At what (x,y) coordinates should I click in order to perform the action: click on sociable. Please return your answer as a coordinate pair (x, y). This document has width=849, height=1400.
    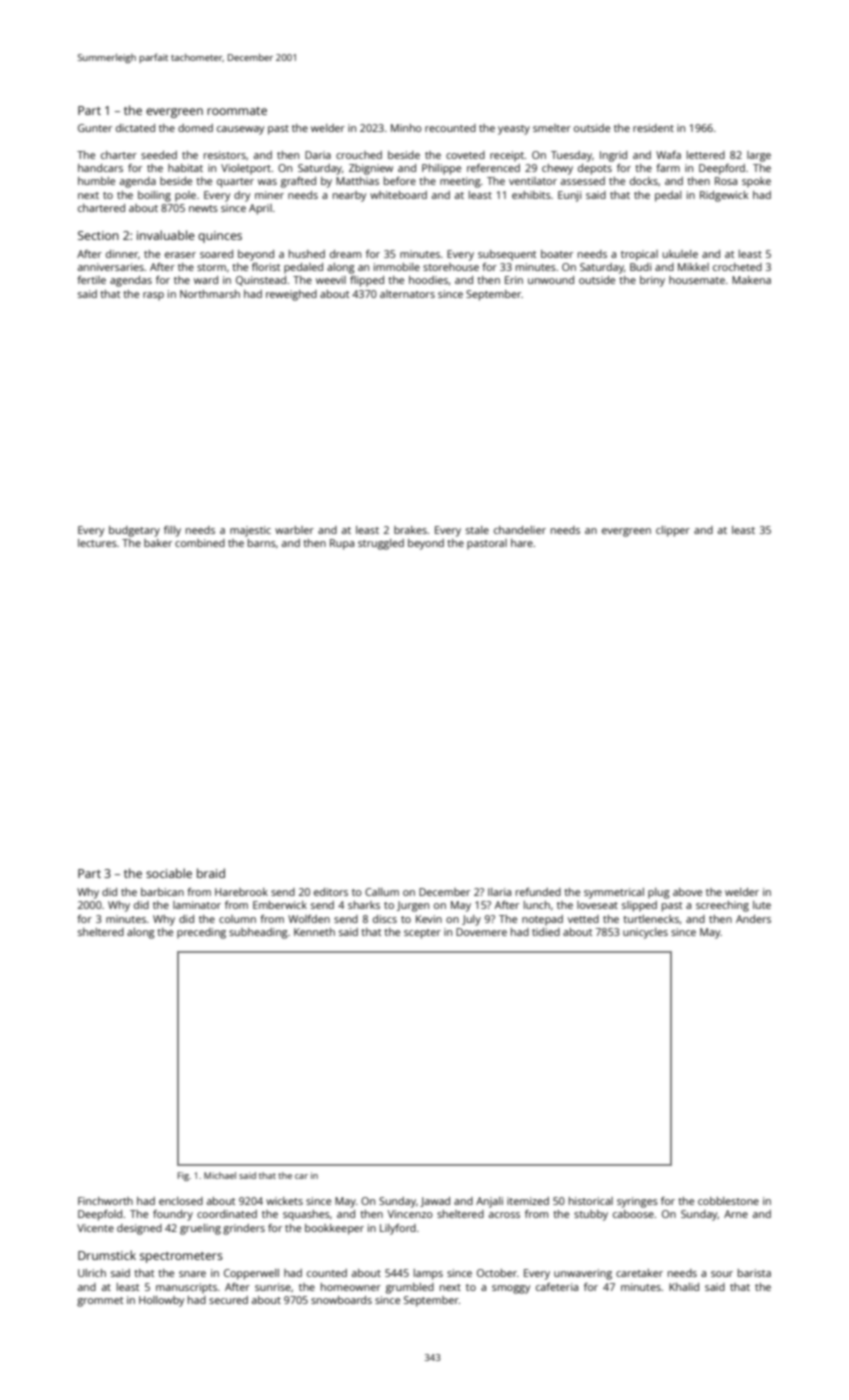
    Looking at the image, I should click on (169, 873).
